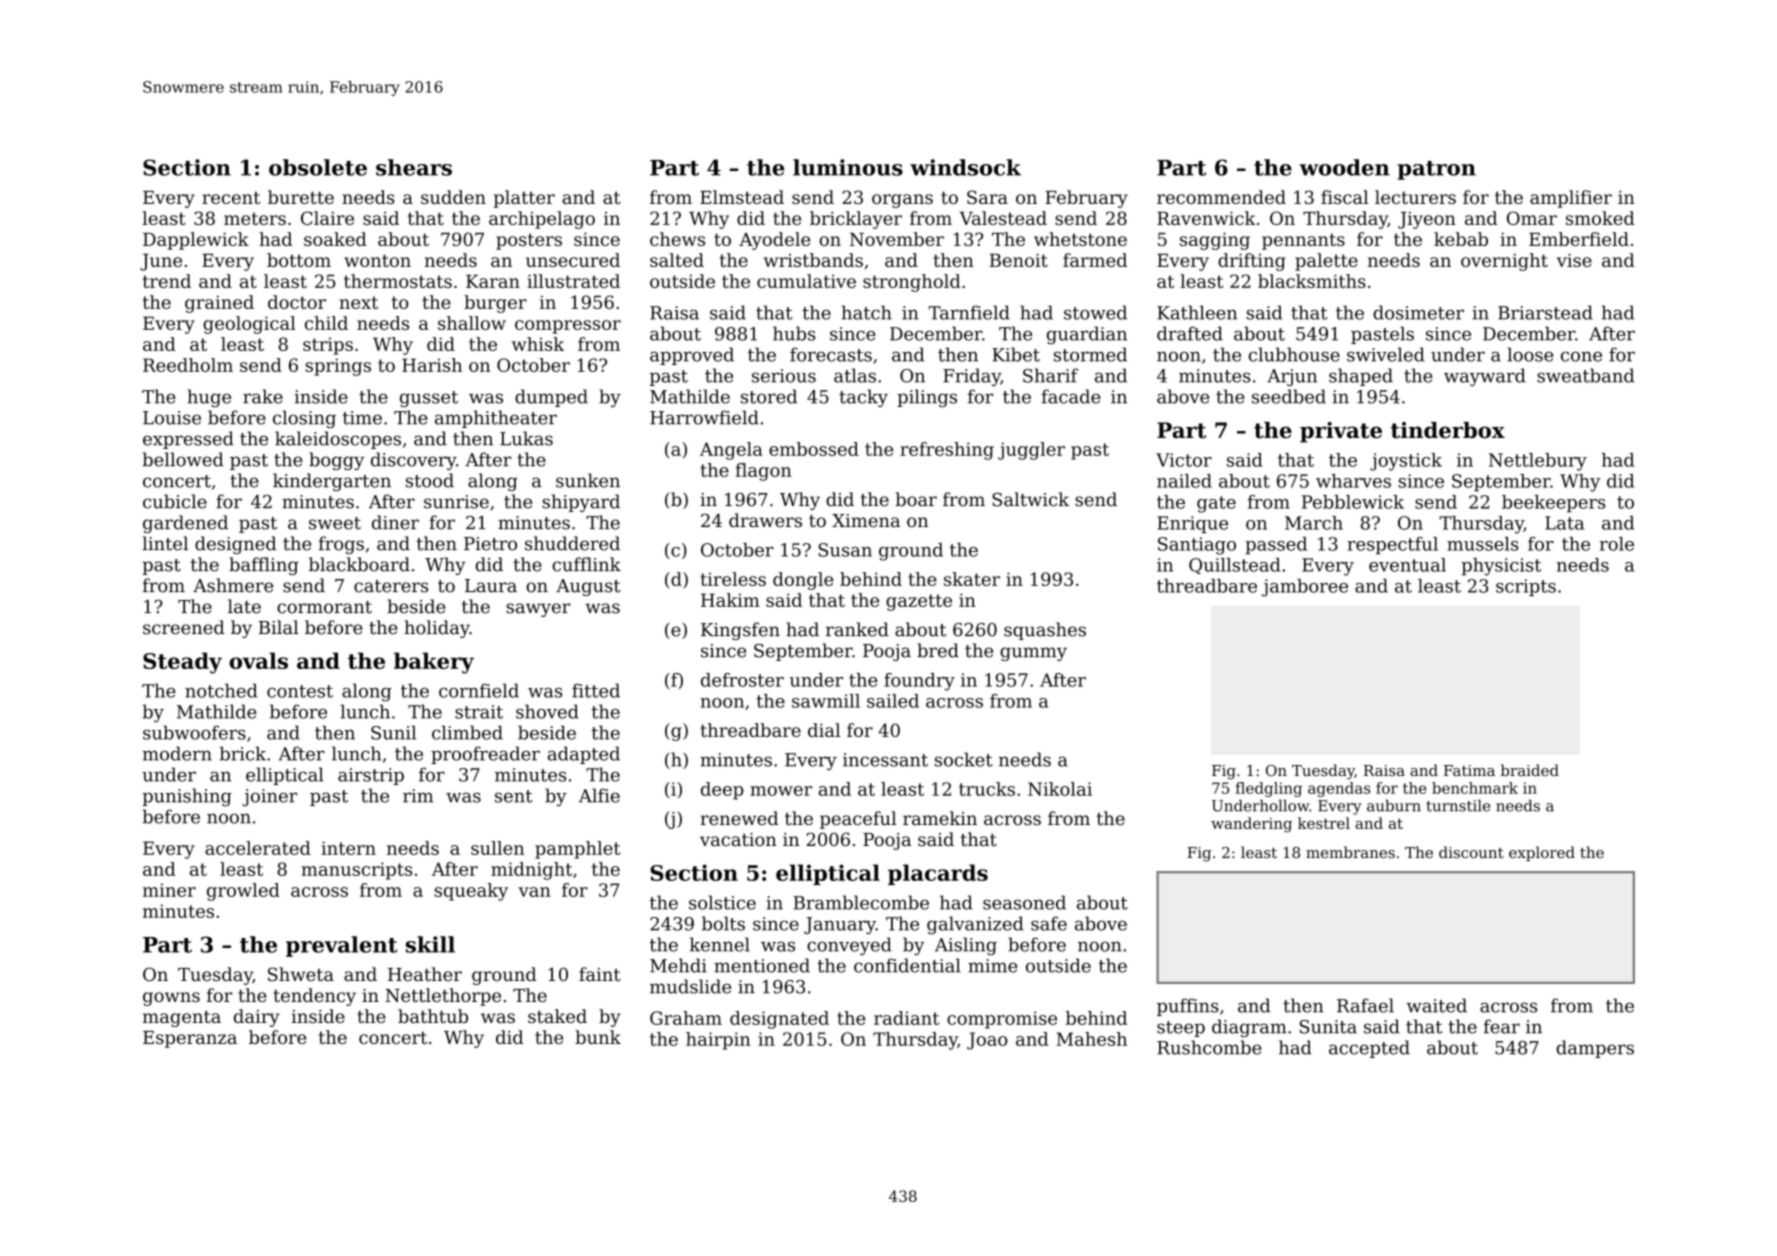 This image has height=1256, width=1777. What do you see at coordinates (598, 1037) in the image?
I see `bunk` at bounding box center [598, 1037].
